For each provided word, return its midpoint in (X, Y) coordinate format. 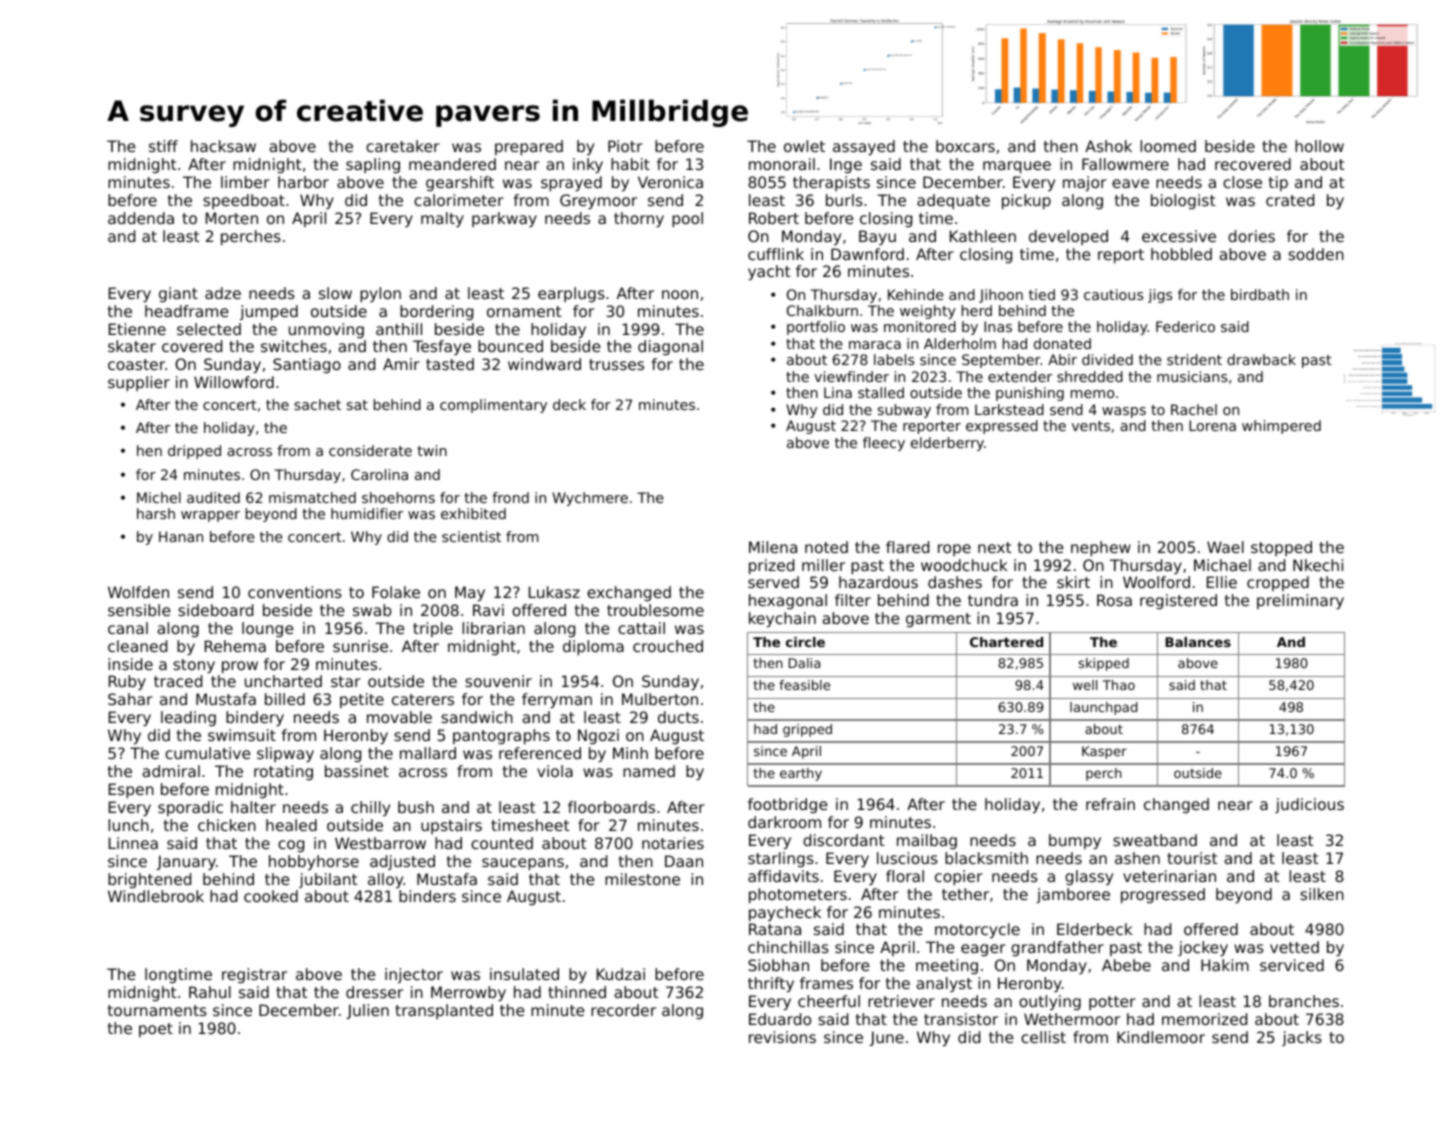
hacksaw (223, 146)
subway (904, 411)
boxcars (965, 146)
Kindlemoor (1161, 1037)
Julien (367, 1011)
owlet (804, 146)
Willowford (234, 382)
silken (1322, 894)
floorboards (611, 807)
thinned (577, 992)
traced (178, 681)
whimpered (1281, 427)
